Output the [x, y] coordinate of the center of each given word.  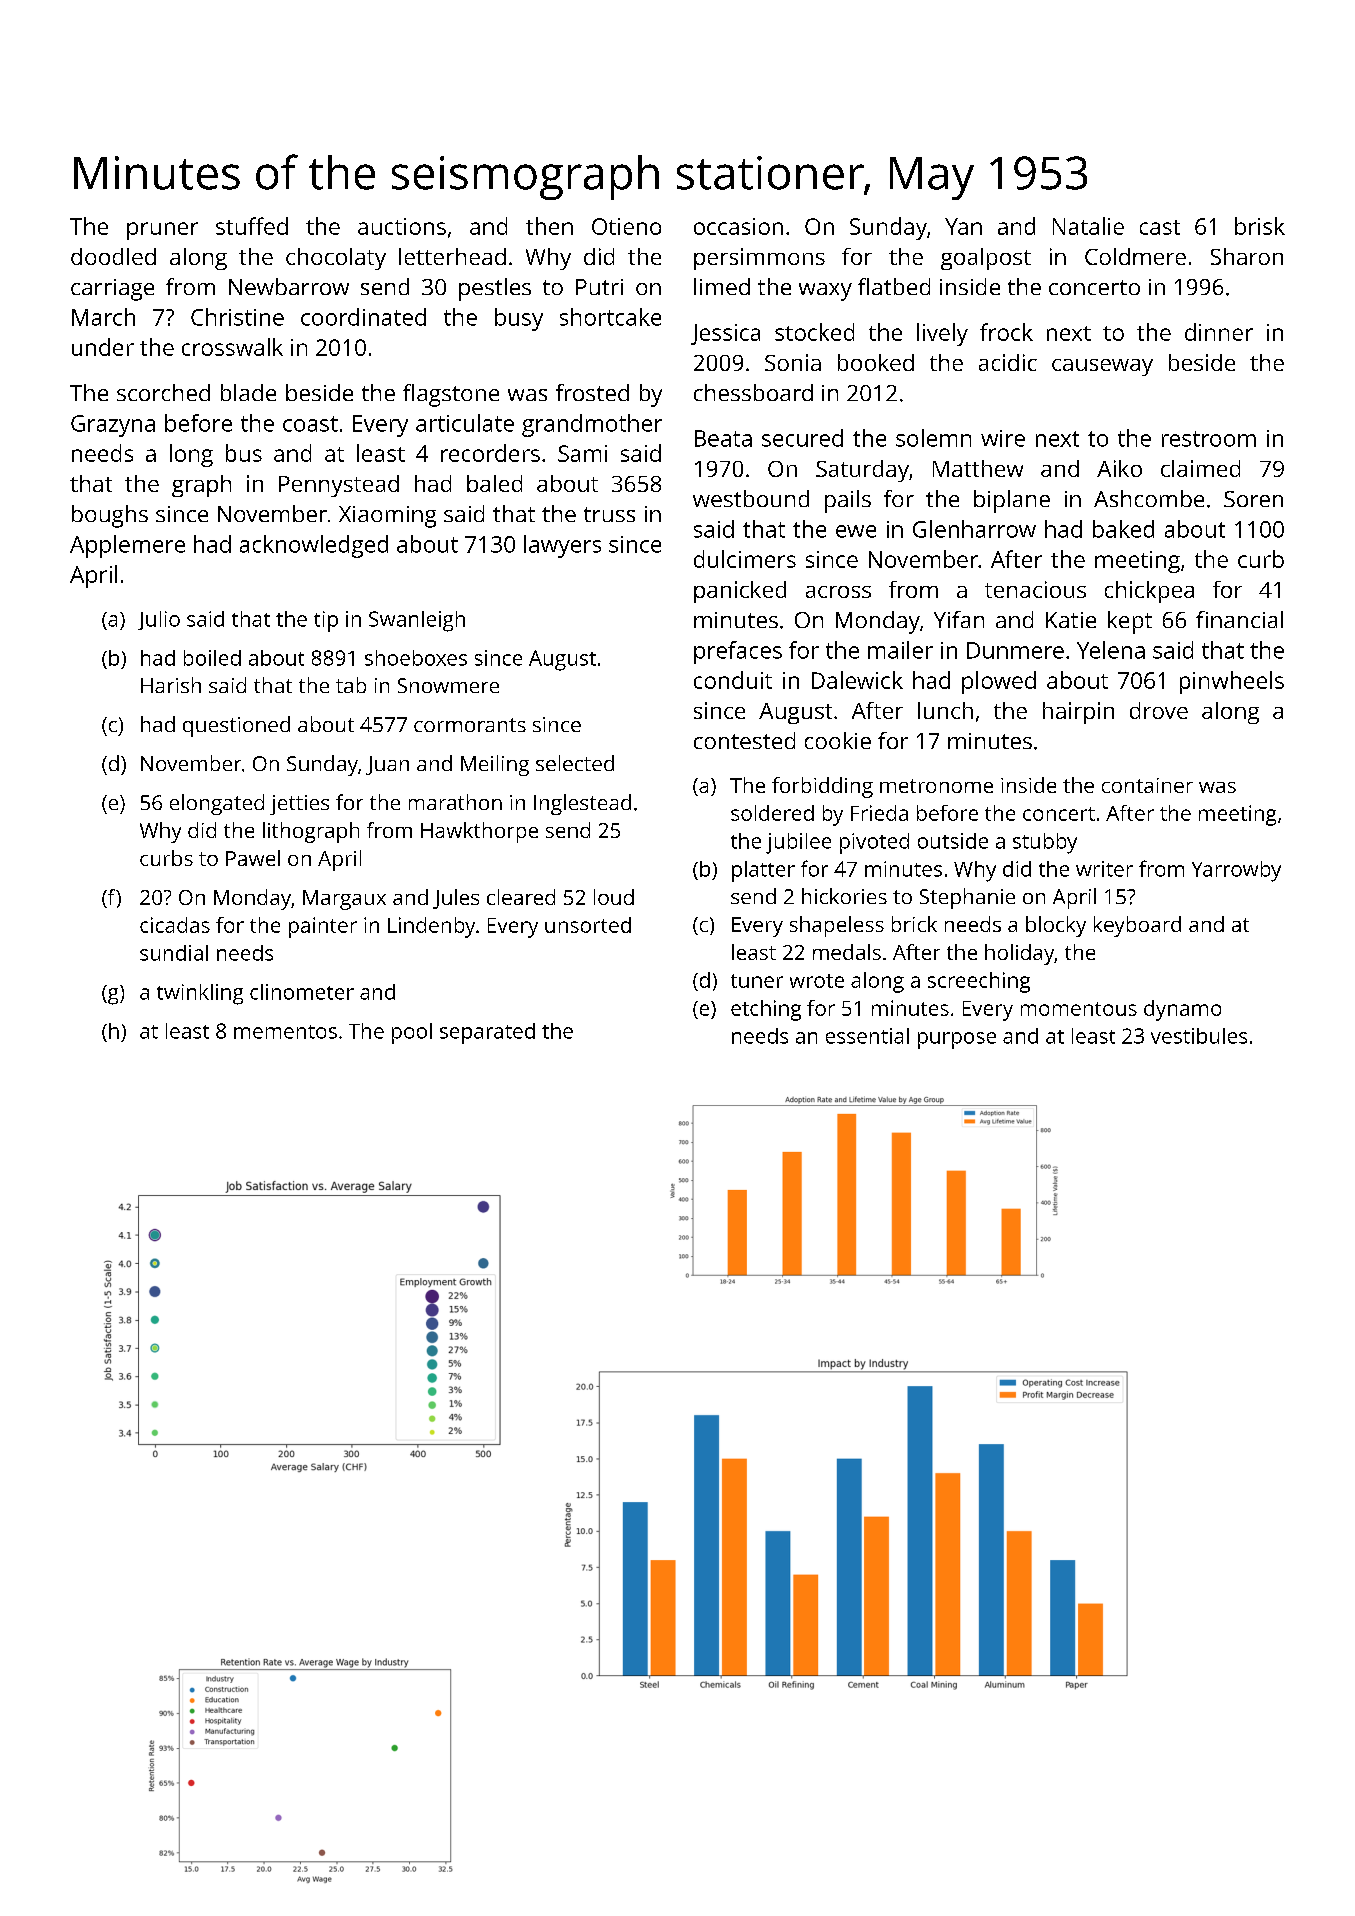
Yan [963, 226]
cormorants [470, 725]
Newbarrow [289, 286]
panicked [740, 592]
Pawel [253, 858]
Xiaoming [387, 517]
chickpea [1149, 592]
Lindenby [431, 927]
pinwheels [1232, 682]
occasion [738, 226]
